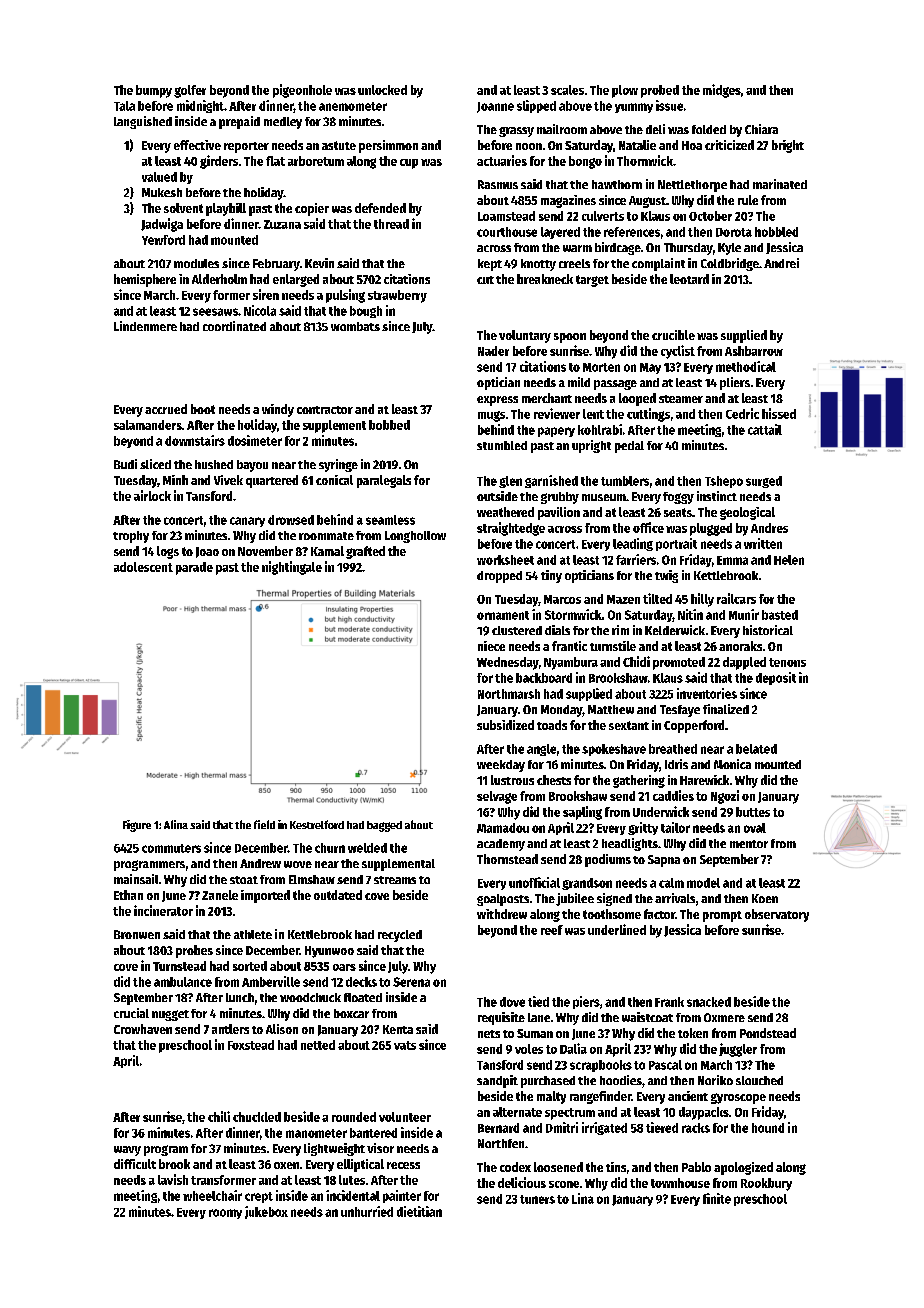  What do you see at coordinates (194, 568) in the screenshot?
I see `parade` at bounding box center [194, 568].
